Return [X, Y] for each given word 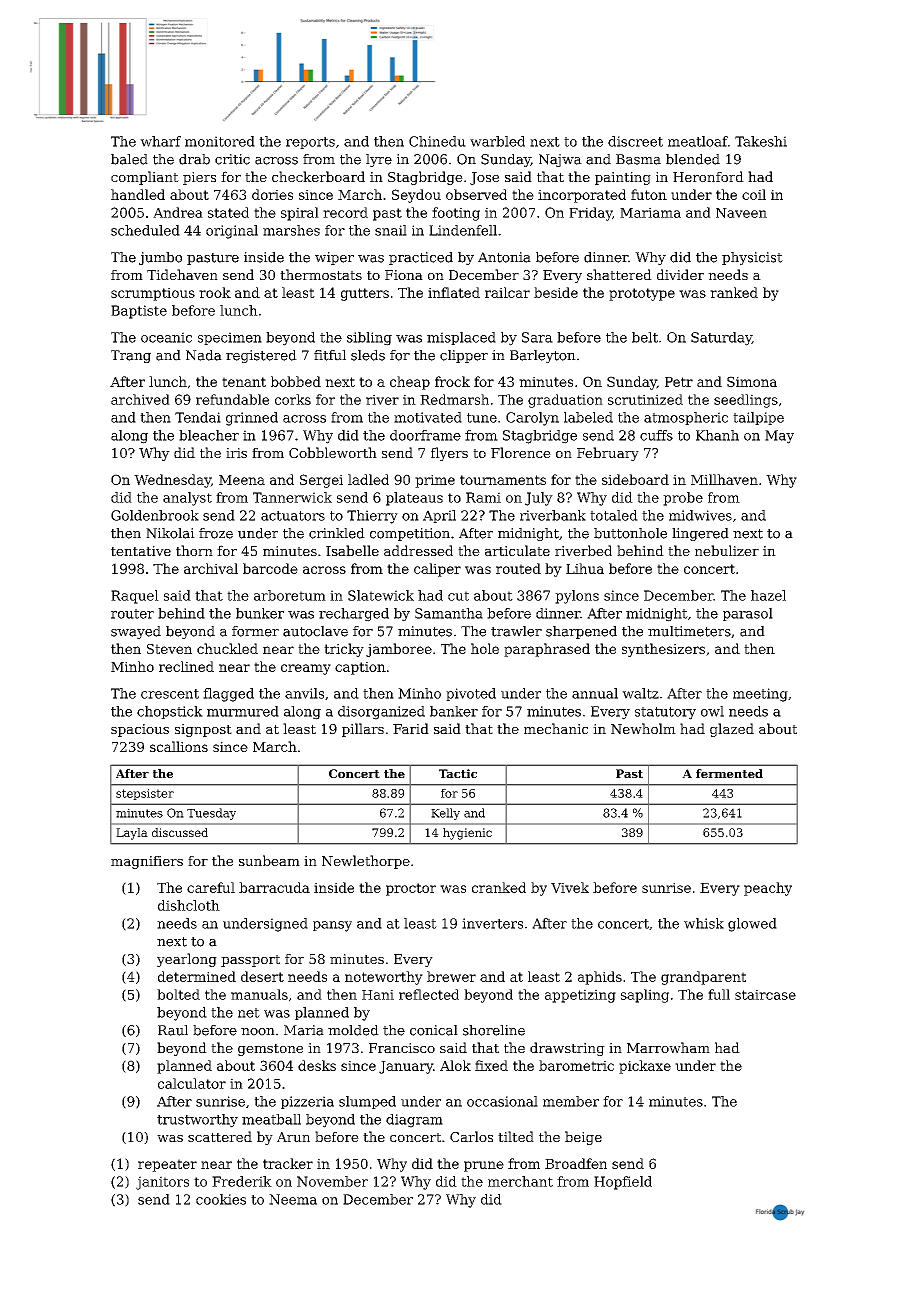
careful [211, 887]
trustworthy [197, 1121]
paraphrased [547, 650]
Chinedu [437, 141]
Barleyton [543, 356]
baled [129, 159]
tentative [141, 551]
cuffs [656, 435]
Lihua [585, 568]
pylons [577, 597]
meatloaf [698, 141]
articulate [517, 550]
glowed [752, 925]
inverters [492, 923]
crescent [170, 694]
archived [140, 399]
